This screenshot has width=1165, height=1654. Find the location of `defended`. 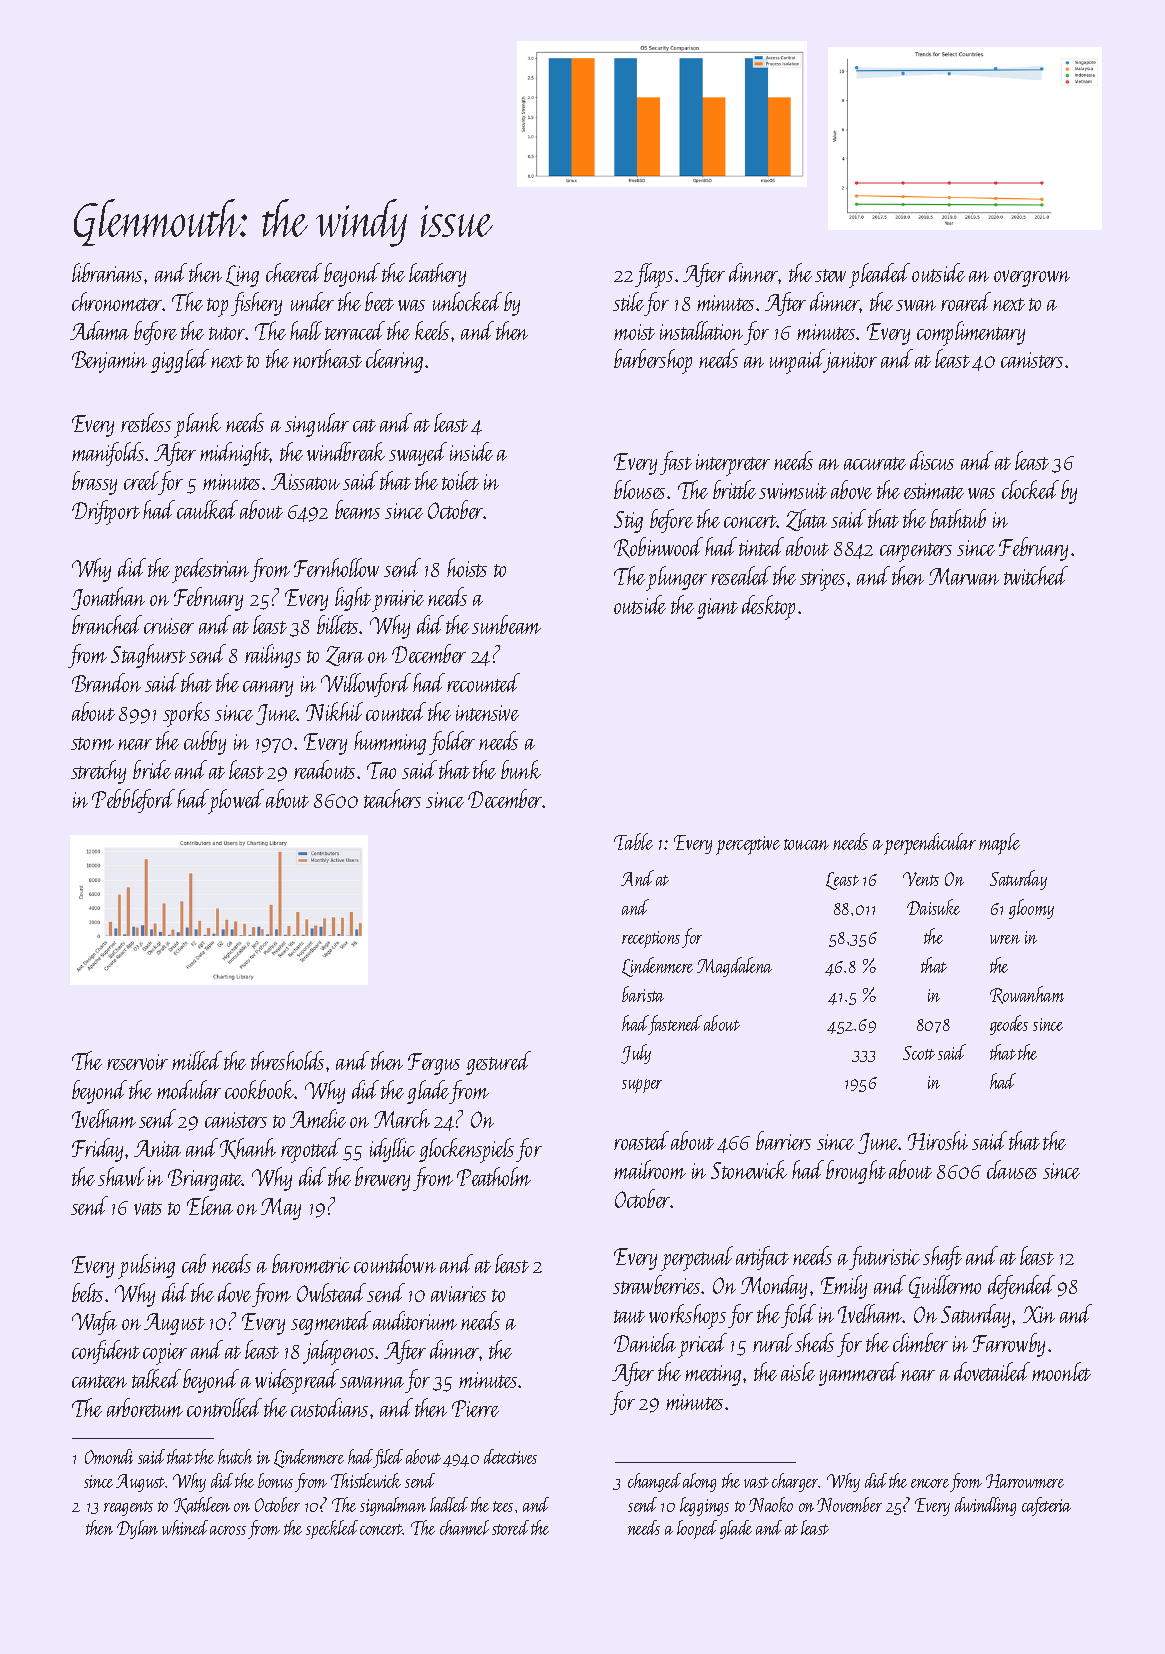

defended is located at coordinates (1021, 1287).
